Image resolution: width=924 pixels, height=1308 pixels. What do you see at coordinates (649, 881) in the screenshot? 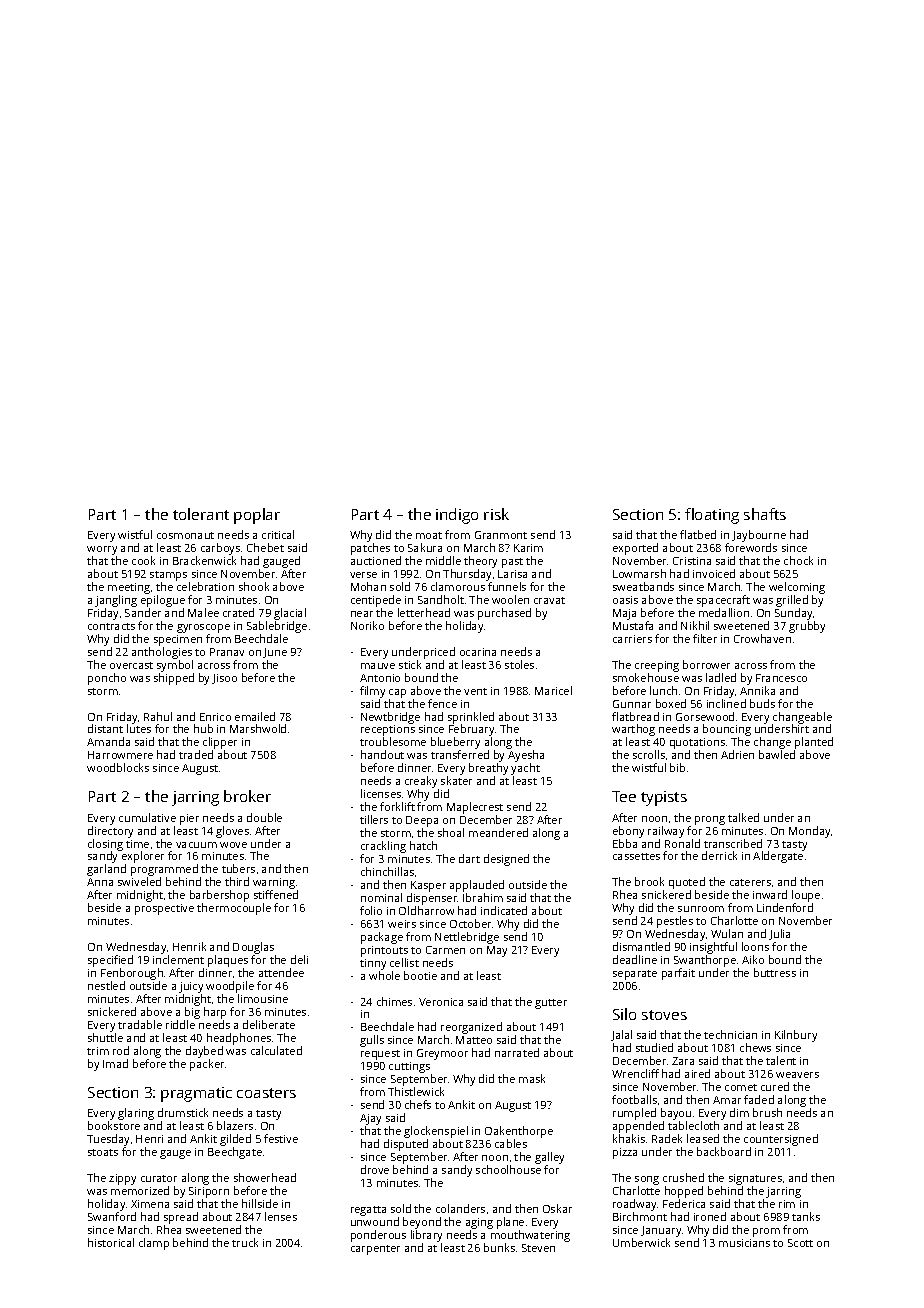
I see `brook` at bounding box center [649, 881].
